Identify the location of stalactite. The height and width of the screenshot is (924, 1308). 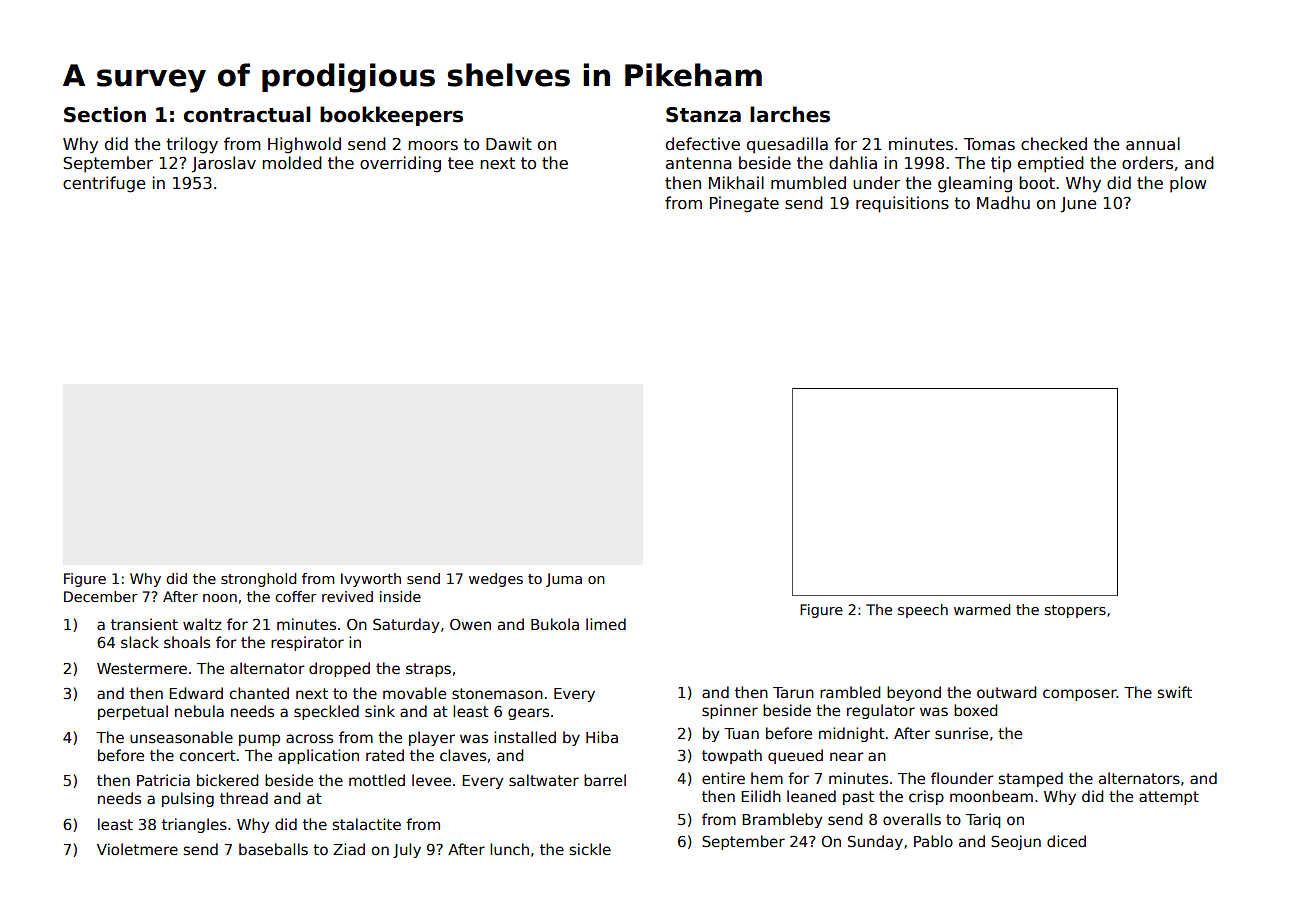
(367, 824).
